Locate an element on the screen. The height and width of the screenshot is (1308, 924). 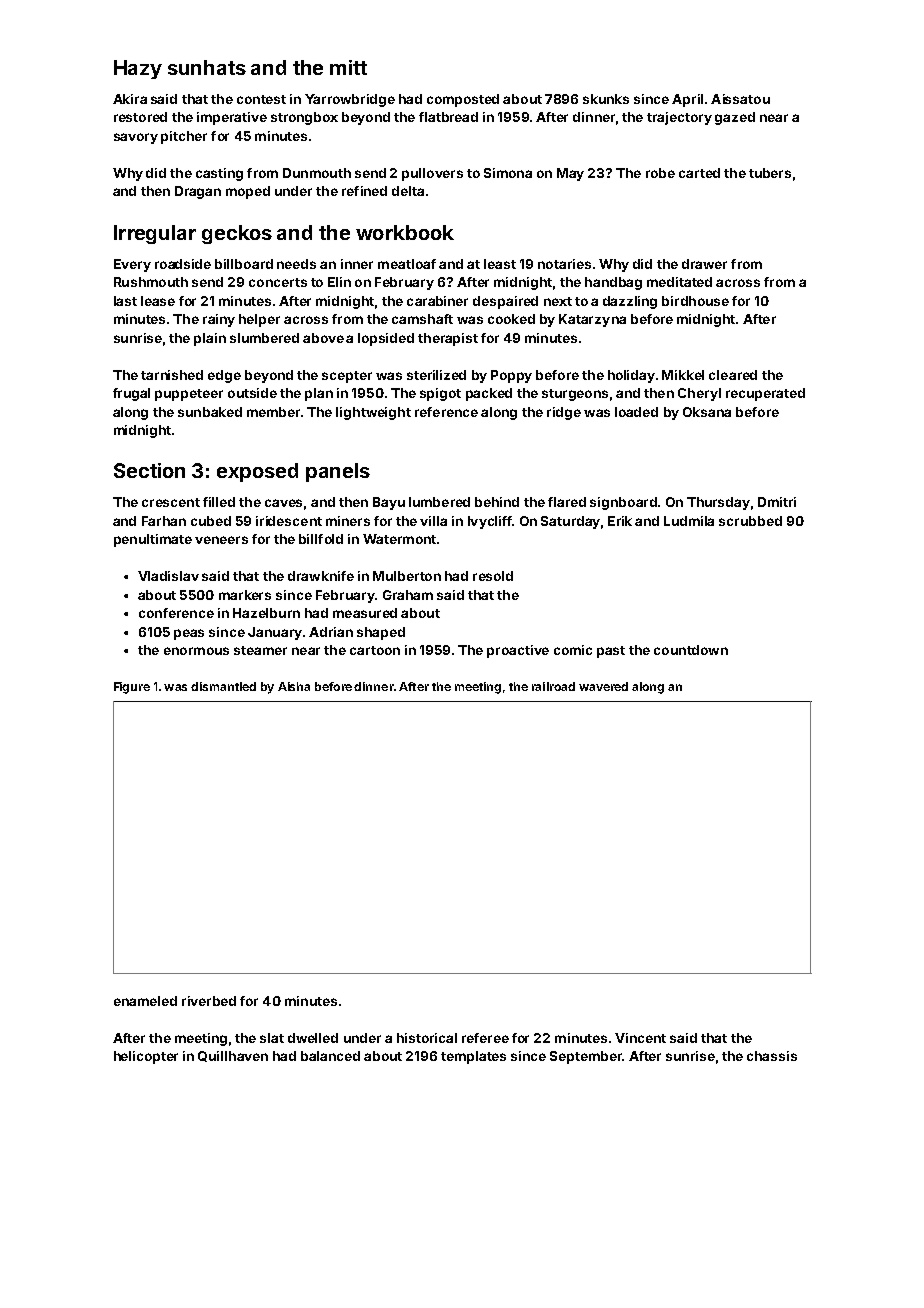
Aissatou is located at coordinates (740, 99).
